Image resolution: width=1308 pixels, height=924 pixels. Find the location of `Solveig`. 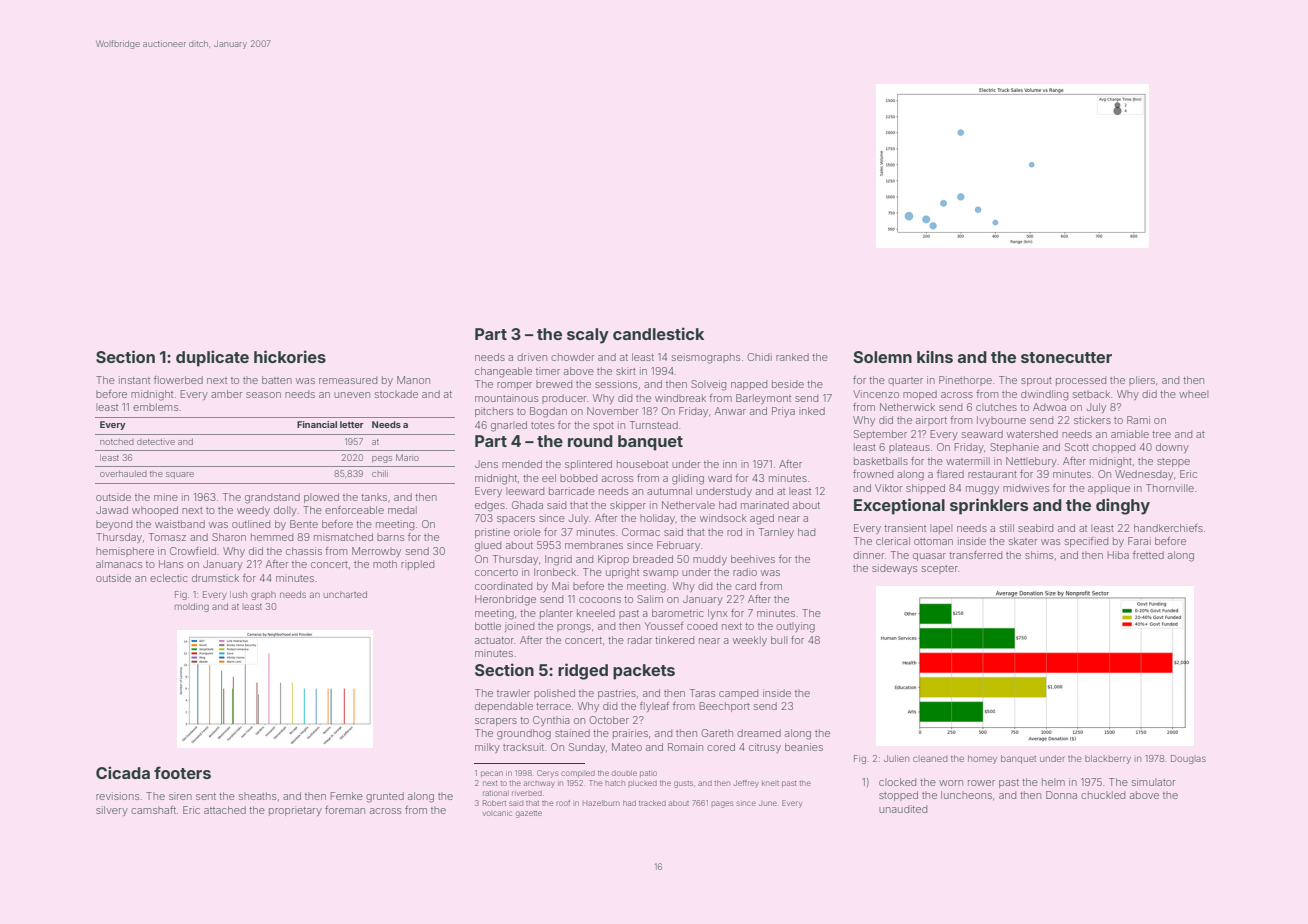

Solveig is located at coordinates (708, 385).
